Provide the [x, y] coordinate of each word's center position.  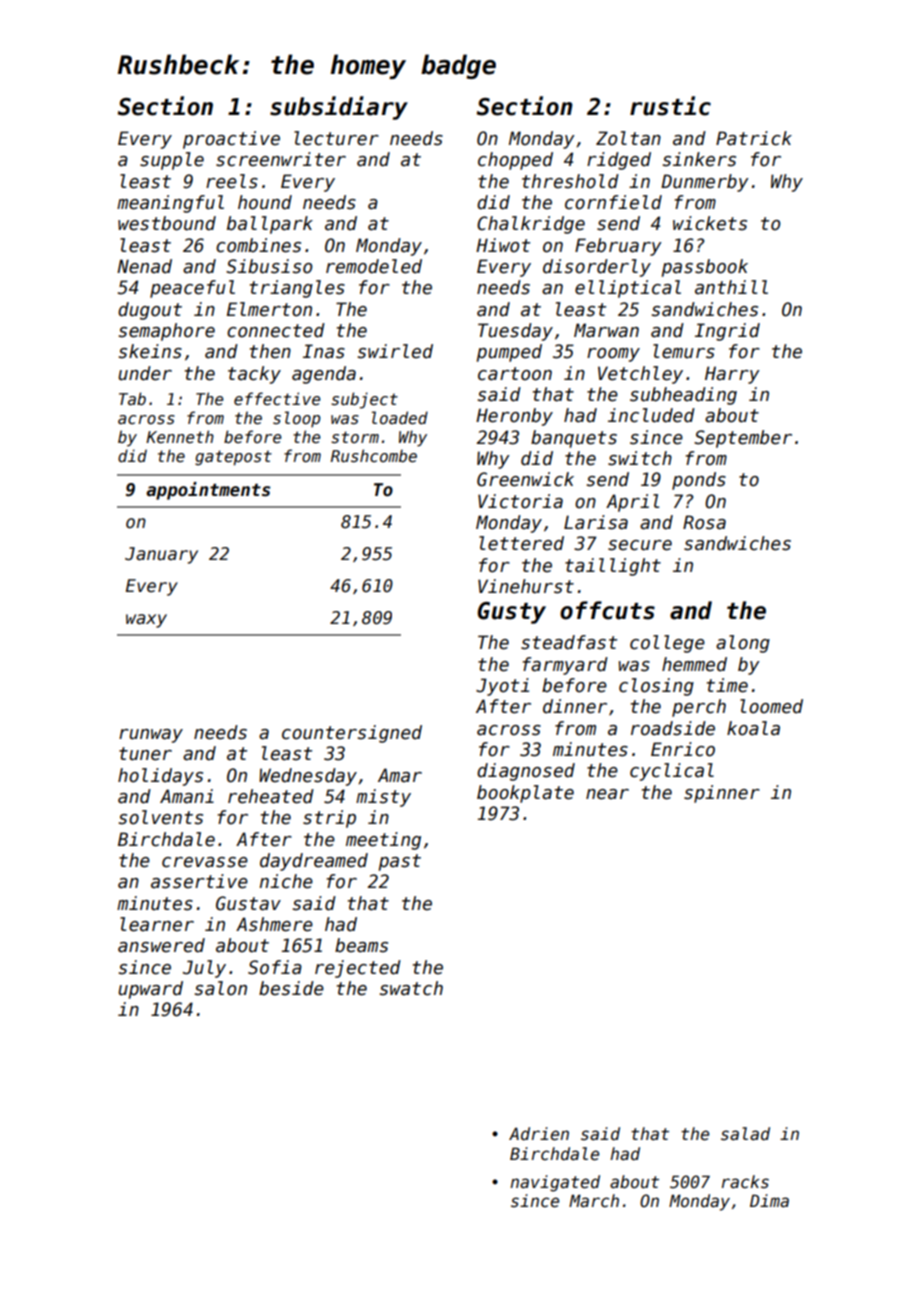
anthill [731, 287]
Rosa [704, 522]
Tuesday [515, 332]
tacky [254, 375]
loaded [400, 417]
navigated [555, 1183]
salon [220, 988]
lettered [521, 543]
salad [745, 1134]
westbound [167, 223]
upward [150, 990]
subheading [683, 396]
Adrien [539, 1134]
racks [745, 1182]
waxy [146, 621]
